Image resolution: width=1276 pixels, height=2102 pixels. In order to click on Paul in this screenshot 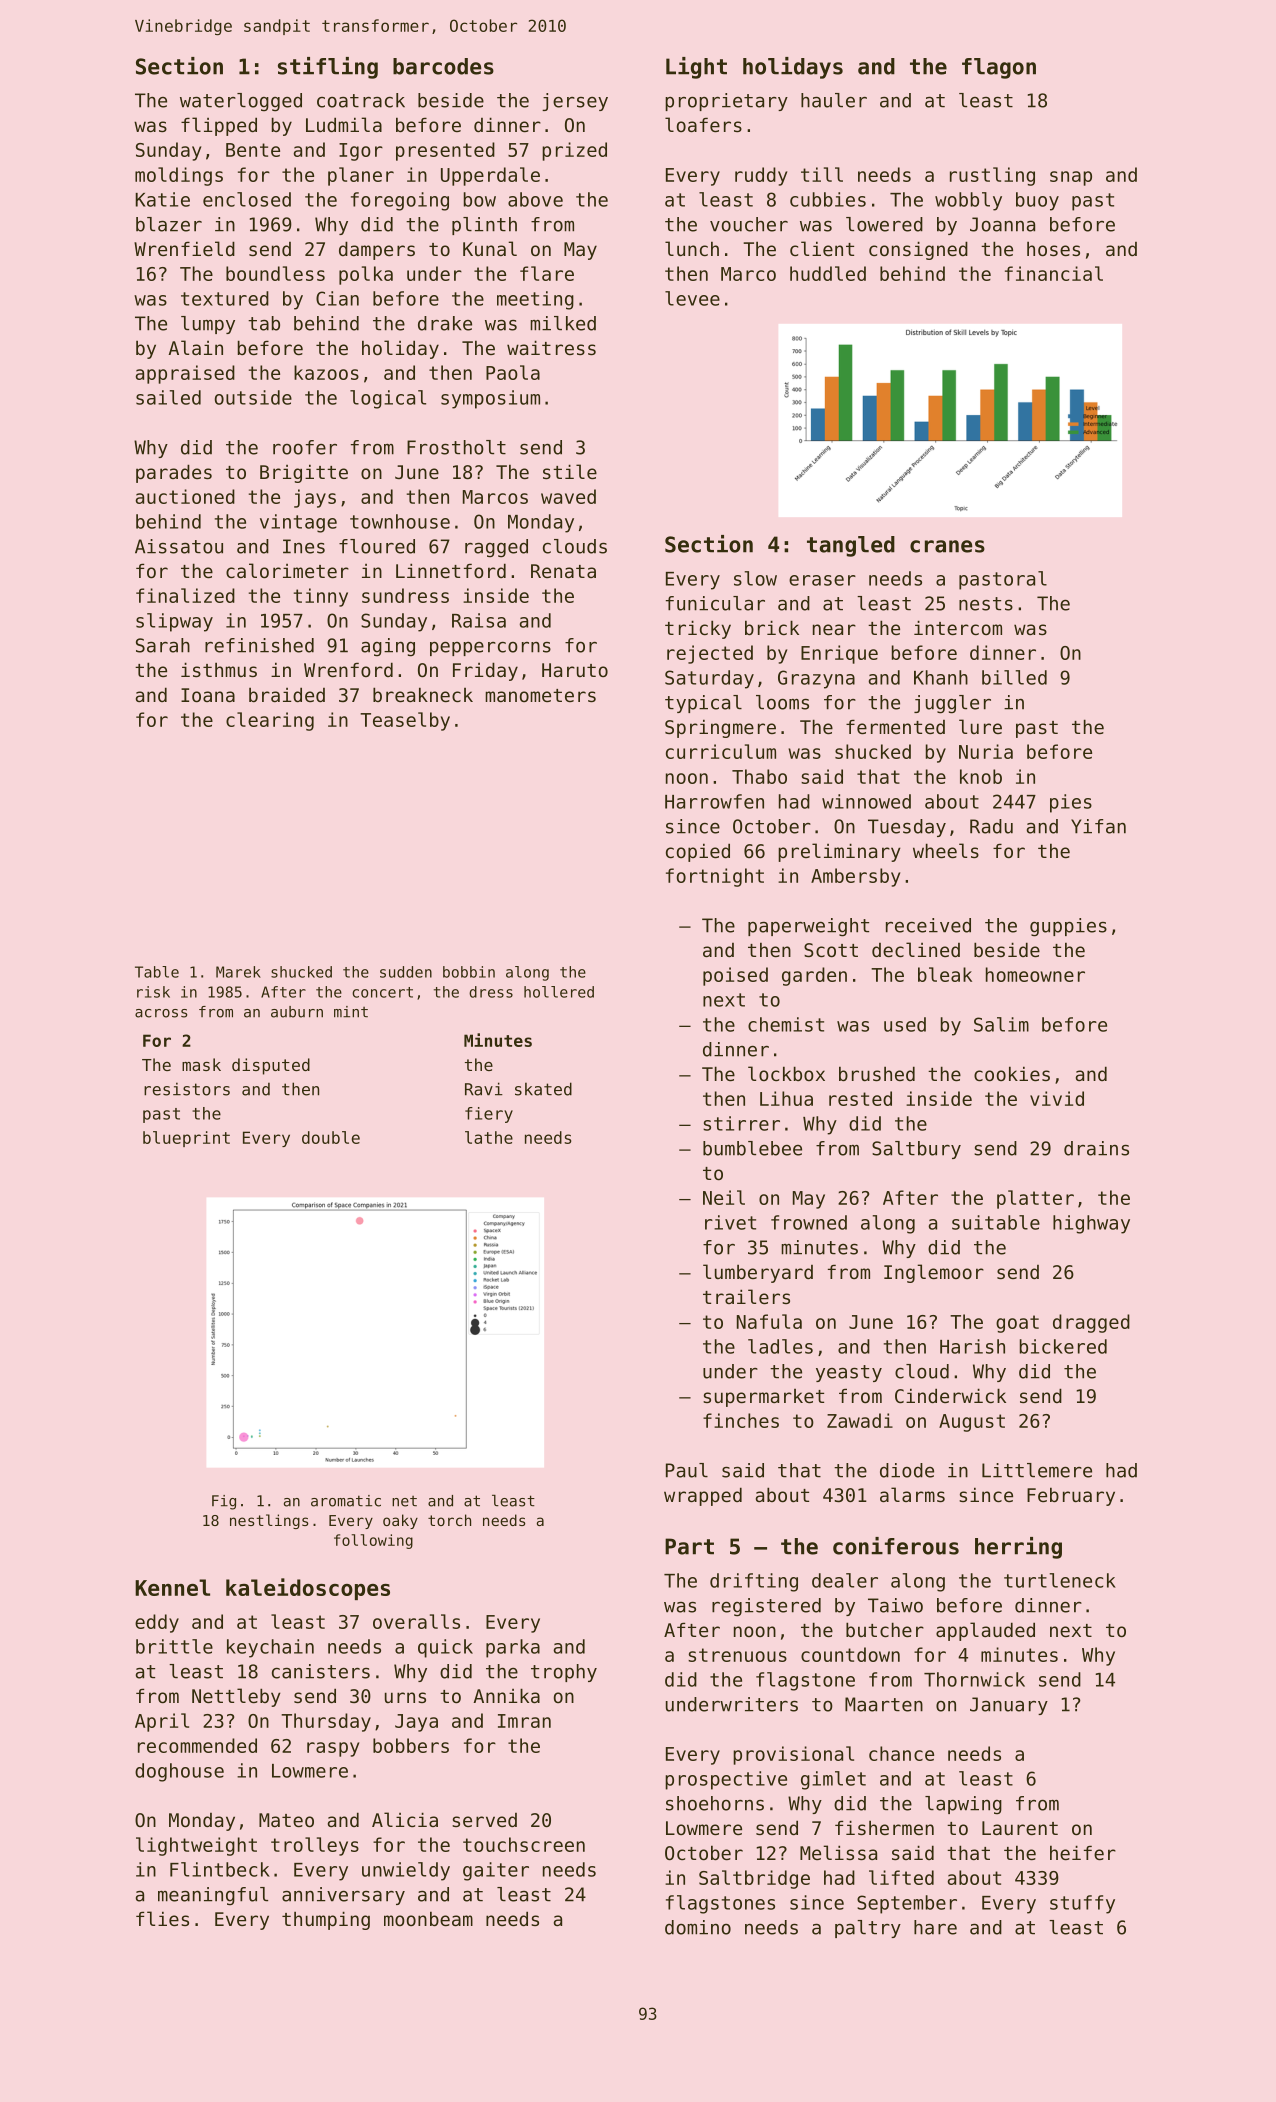, I will do `click(687, 1470)`.
